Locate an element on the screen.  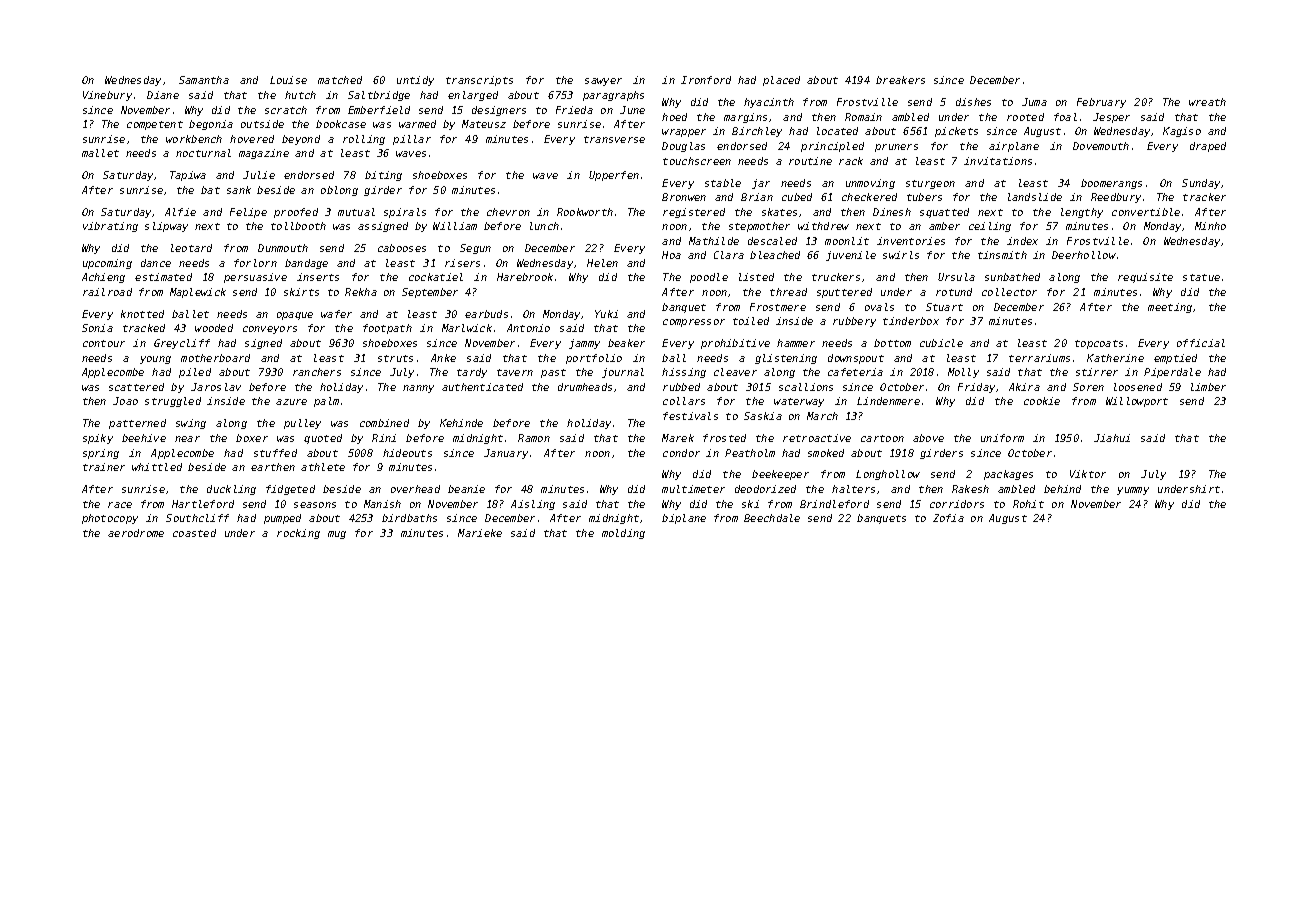
compressor is located at coordinates (694, 323).
